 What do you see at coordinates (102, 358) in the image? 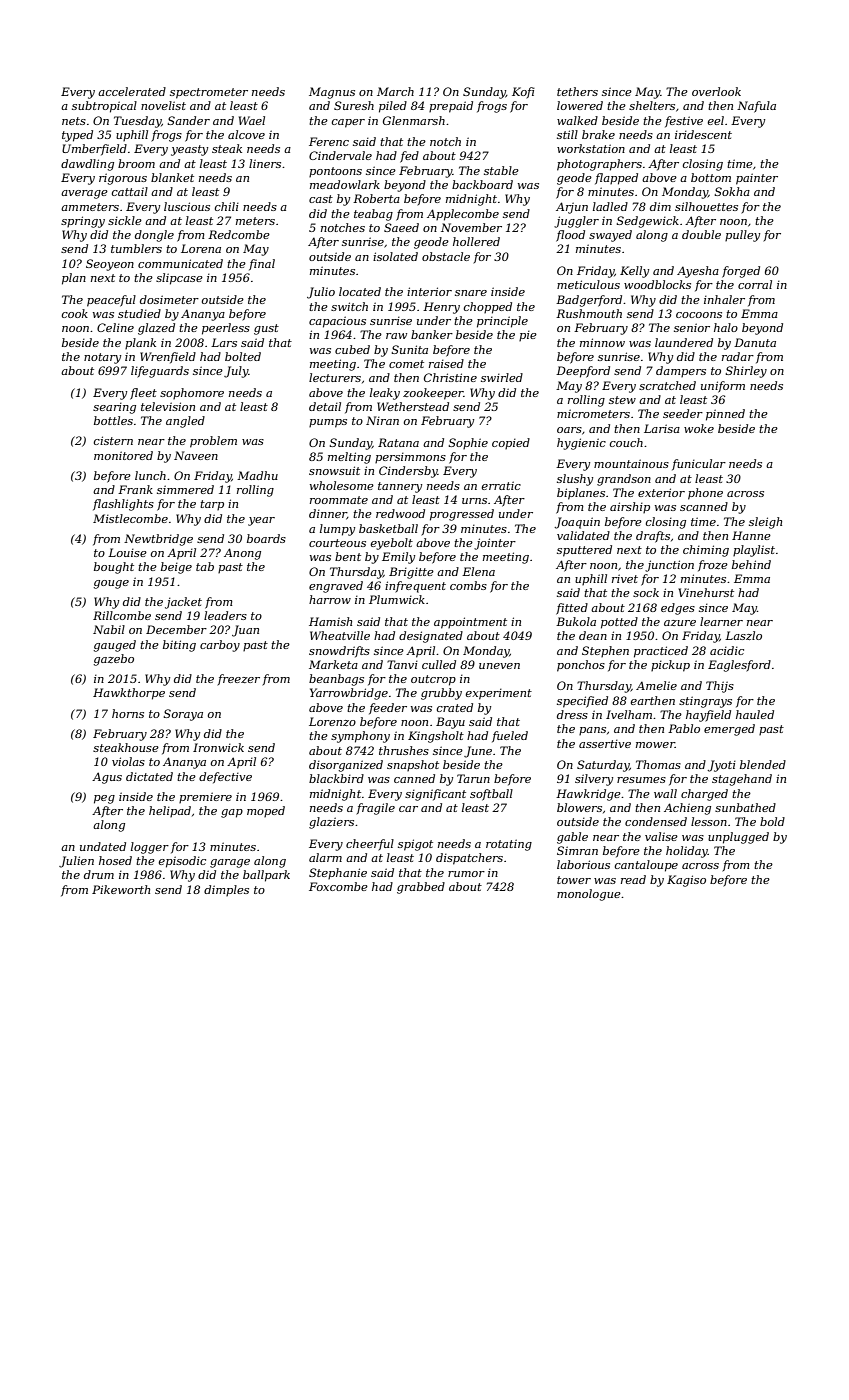
I see `notary` at bounding box center [102, 358].
